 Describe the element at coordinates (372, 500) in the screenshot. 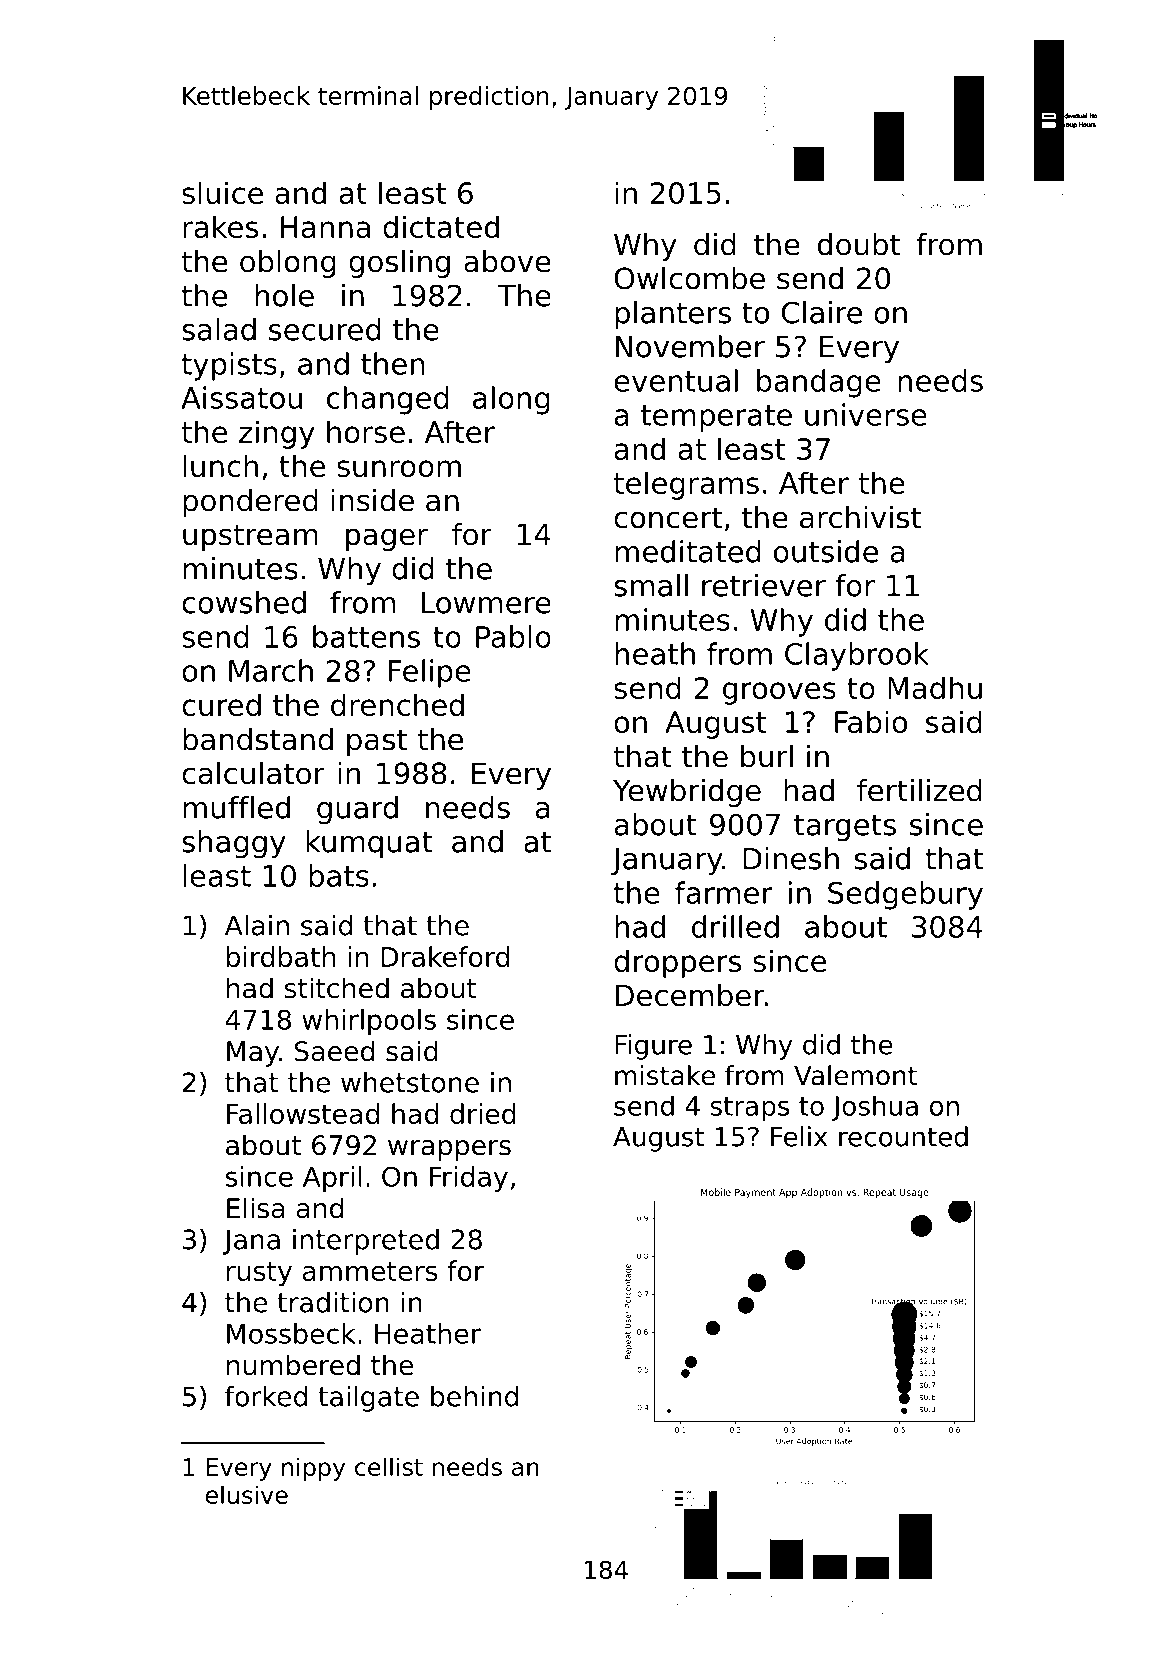

I see `inside` at that location.
